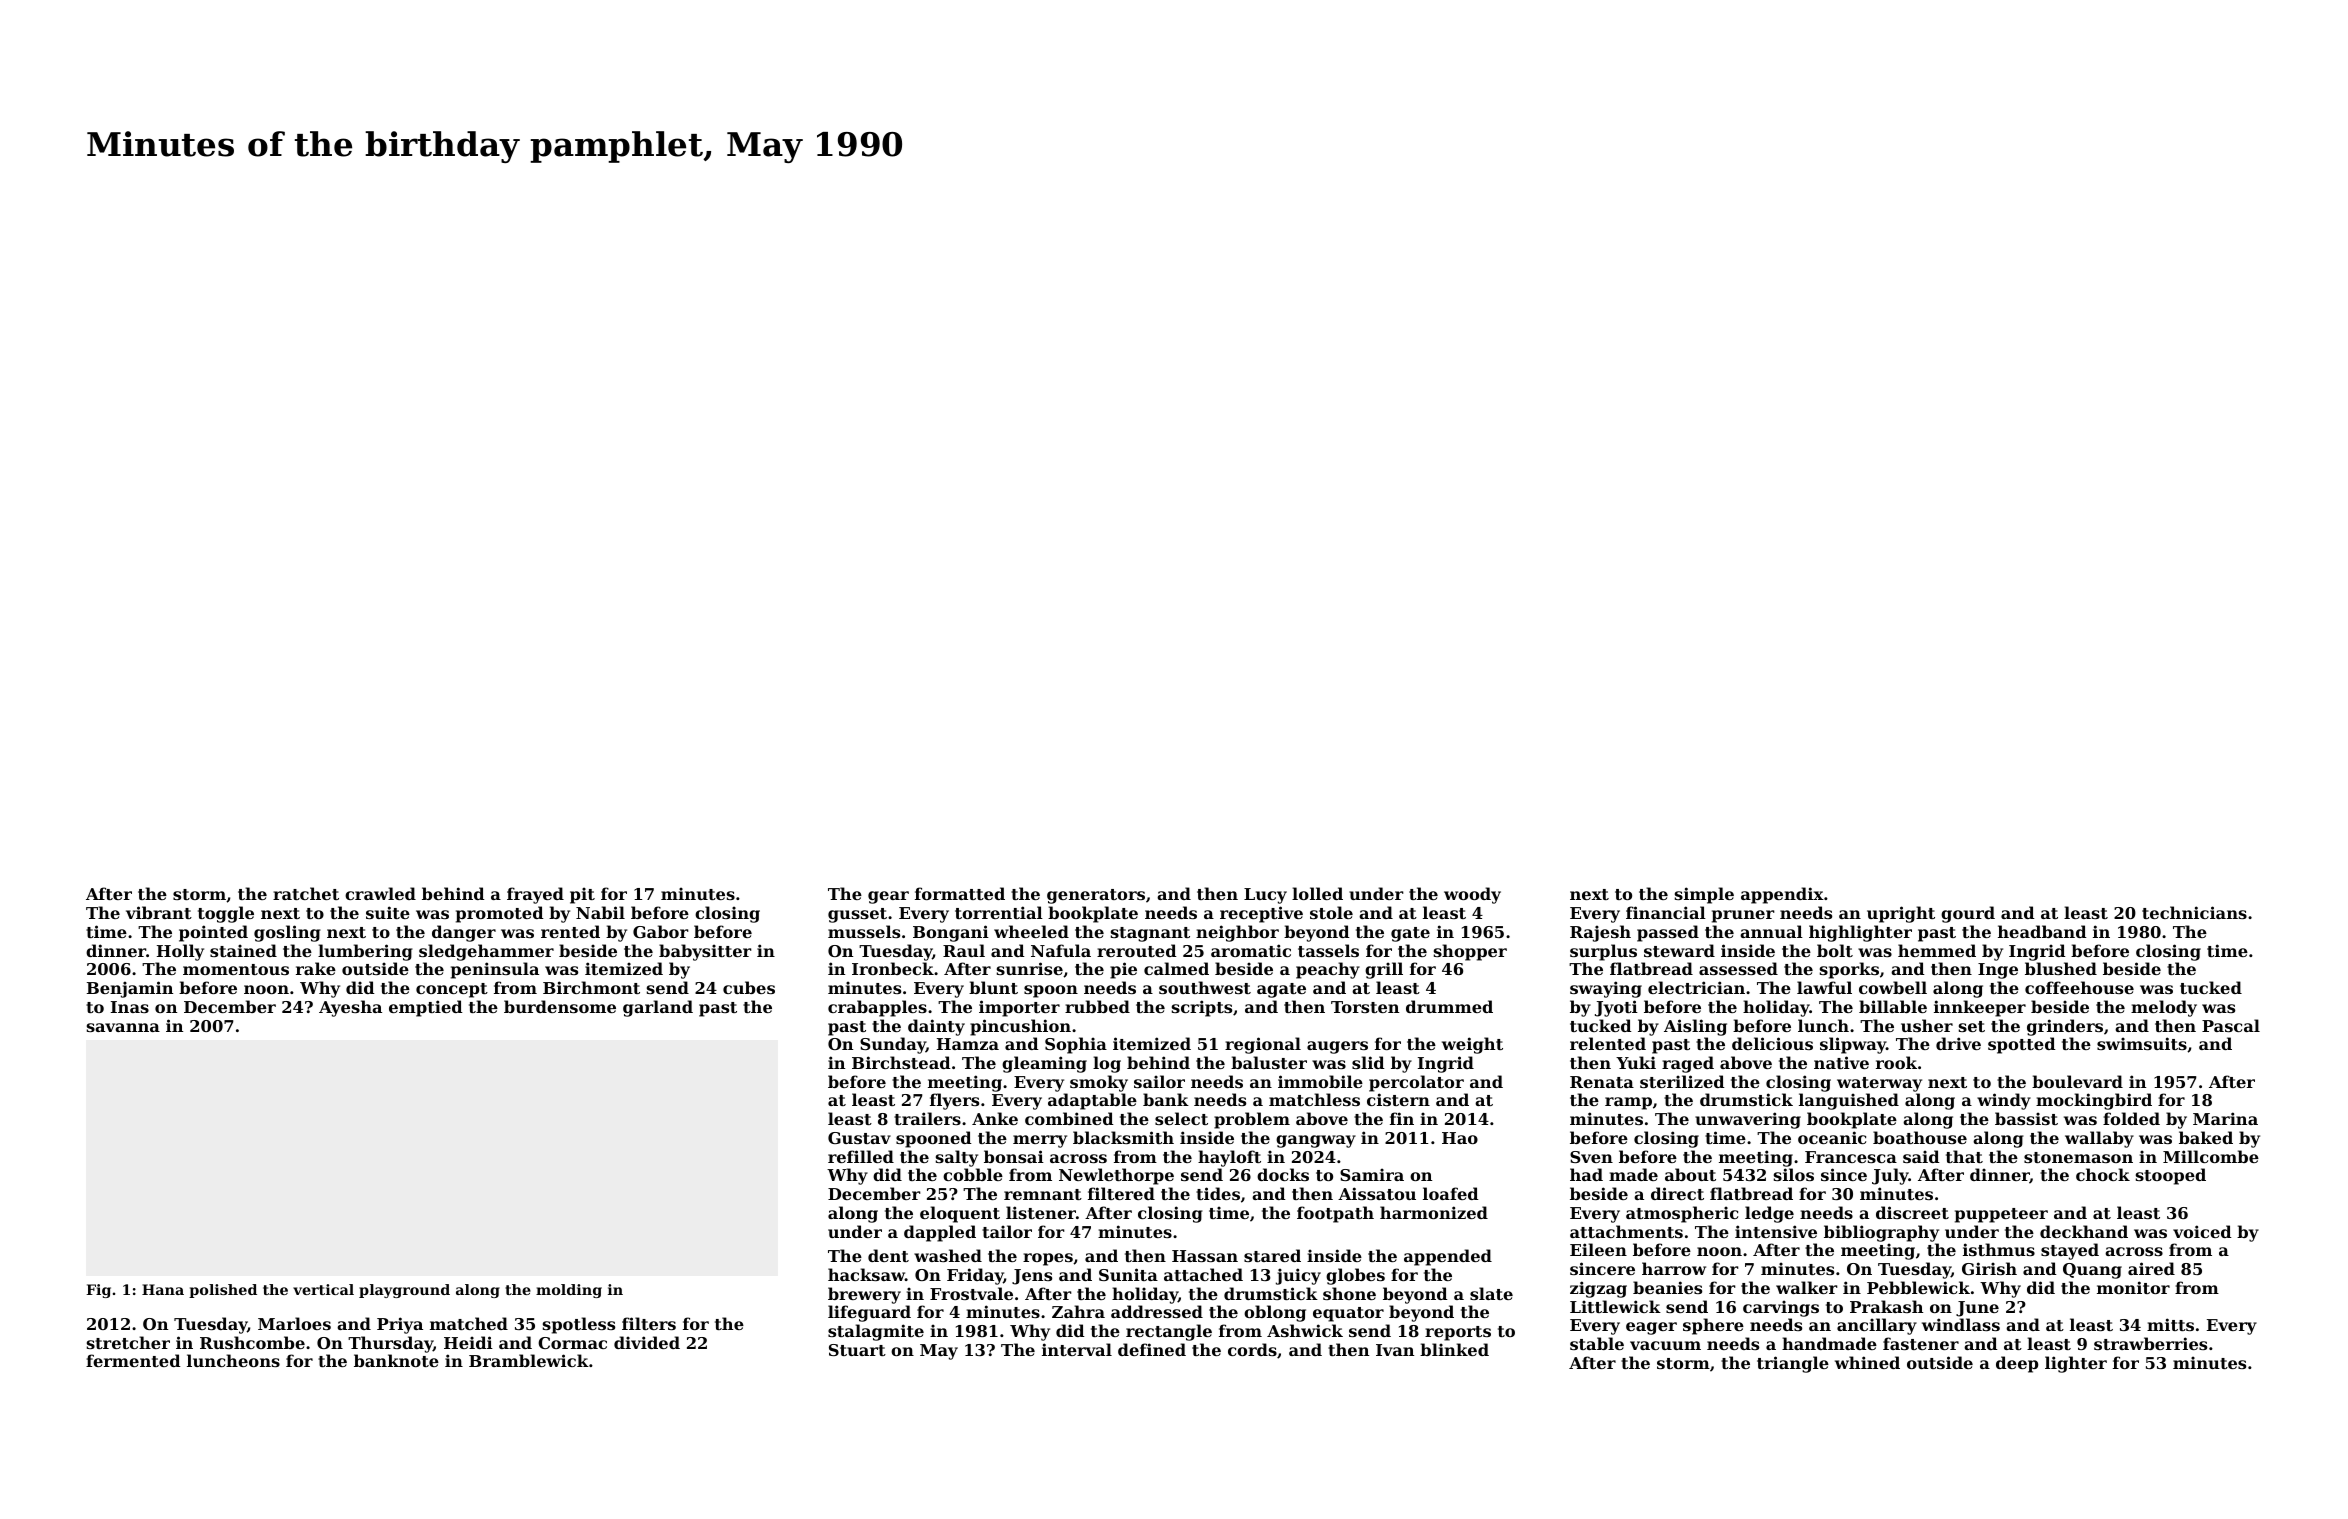  Describe the element at coordinates (1097, 1006) in the screenshot. I see `rubbed` at that location.
